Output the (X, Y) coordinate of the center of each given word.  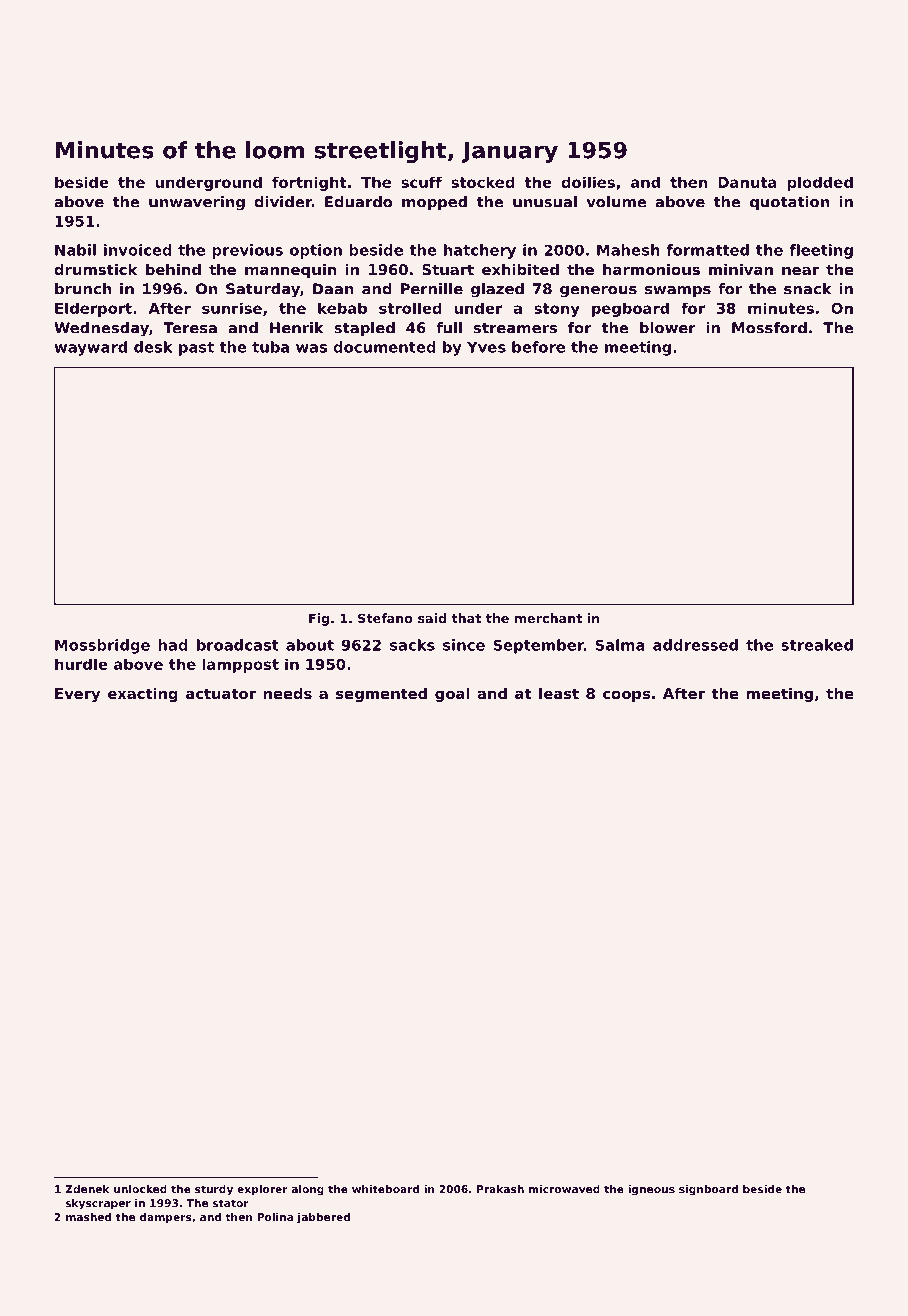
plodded (820, 183)
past (196, 349)
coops (626, 696)
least (559, 693)
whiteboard (385, 1189)
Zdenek (87, 1189)
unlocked (140, 1189)
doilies (588, 182)
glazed (497, 290)
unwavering (197, 203)
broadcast (238, 645)
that (466, 618)
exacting (143, 695)
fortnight (309, 183)
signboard (708, 1190)
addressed (695, 645)
